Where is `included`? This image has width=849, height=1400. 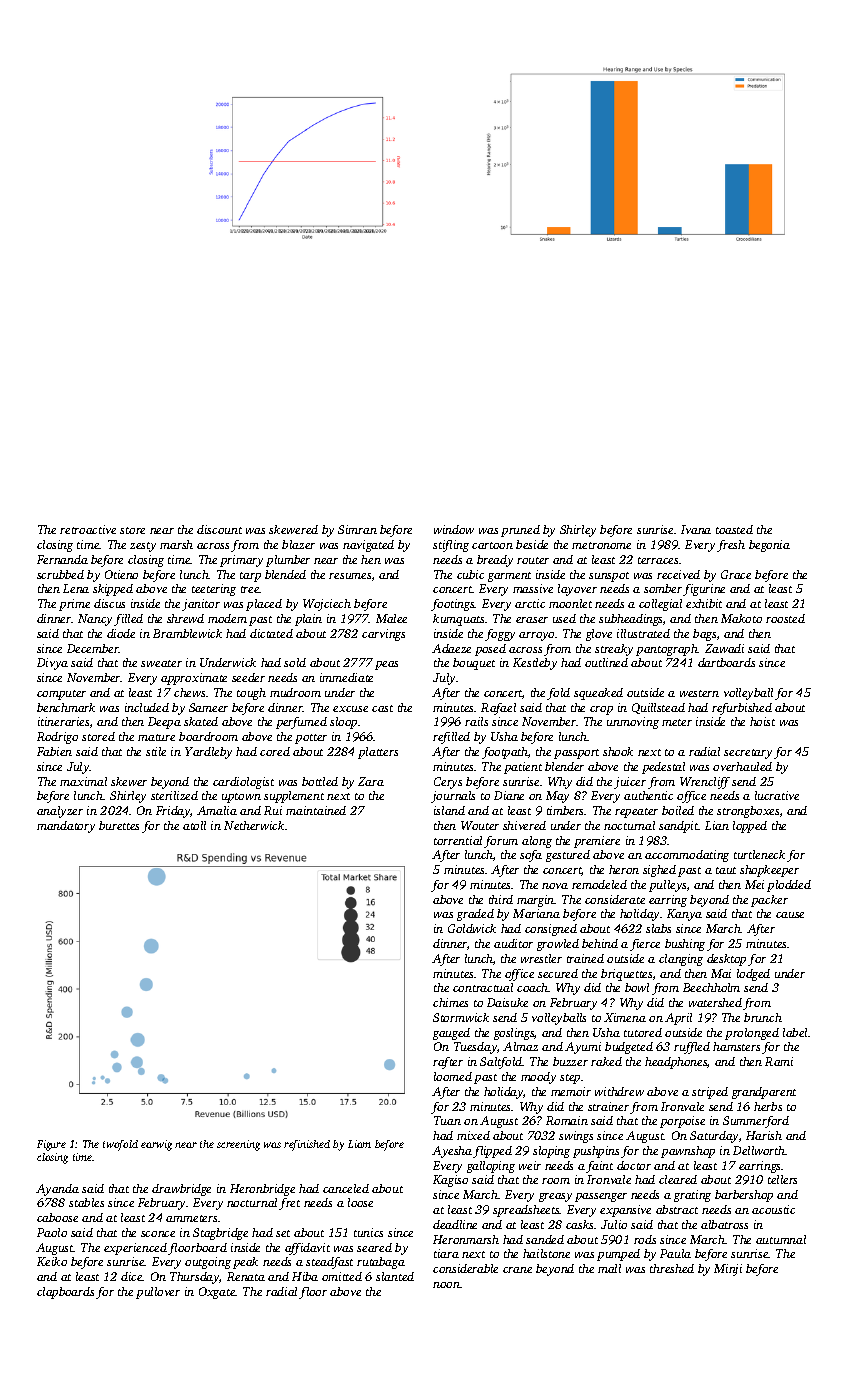 included is located at coordinates (147, 707).
